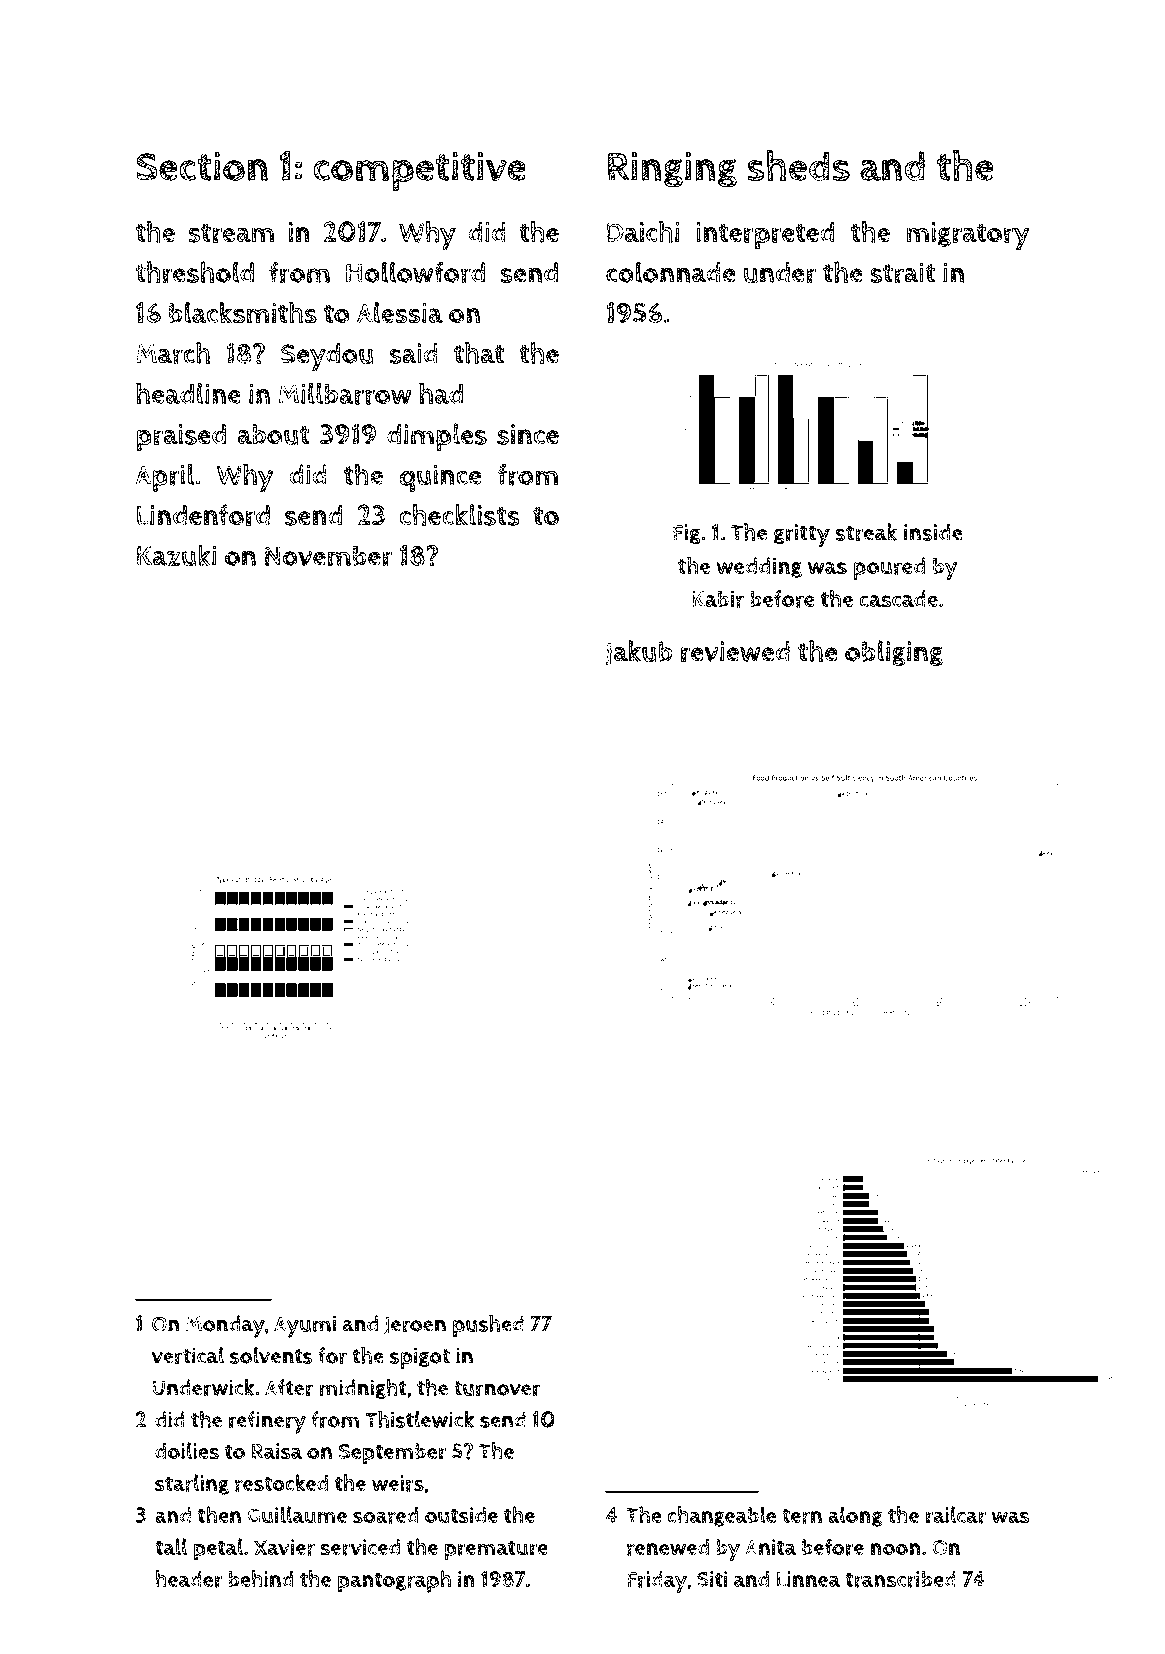 The image size is (1165, 1654). I want to click on competitive, so click(420, 171).
